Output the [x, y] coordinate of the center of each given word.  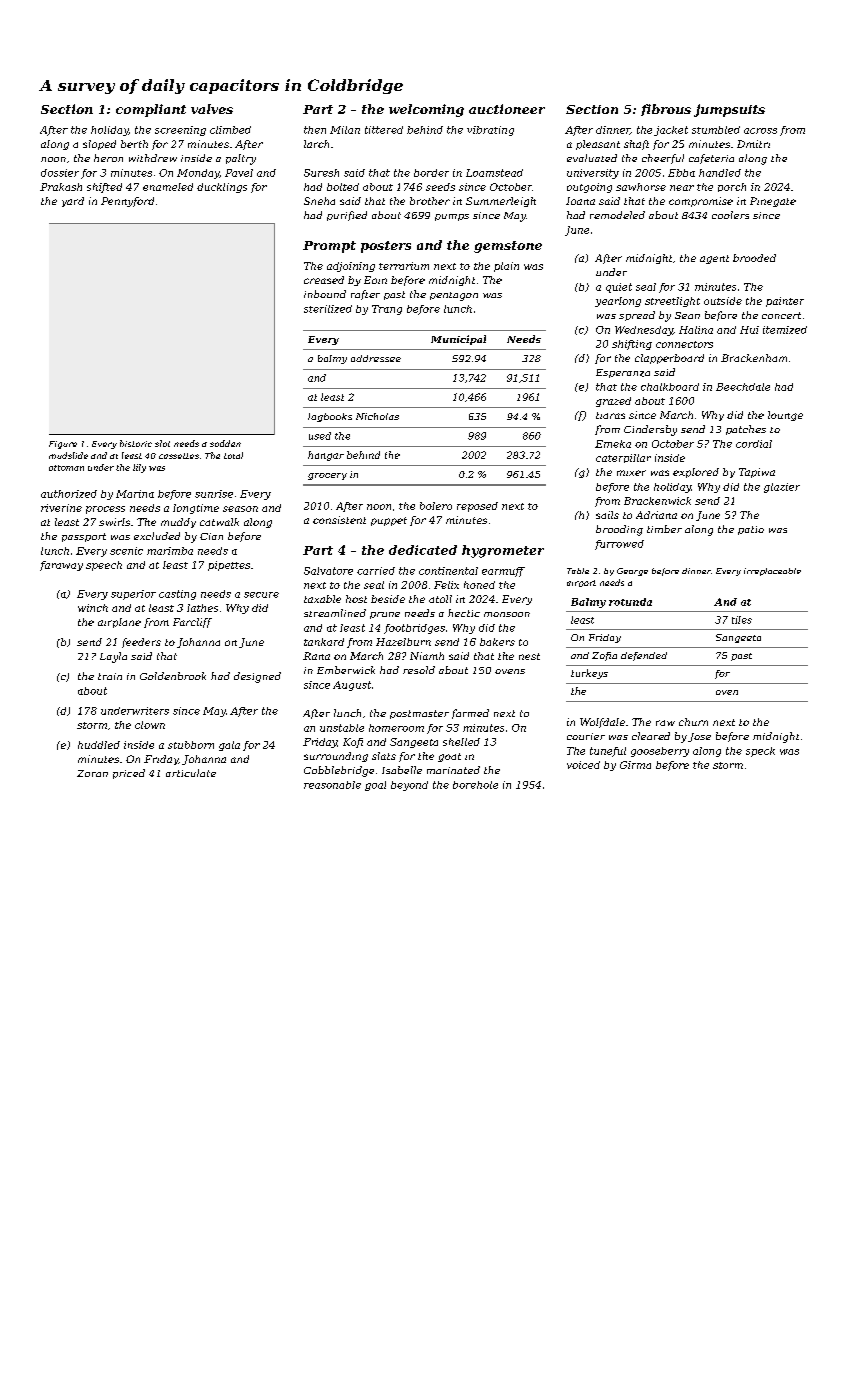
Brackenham [754, 358]
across [760, 131]
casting [177, 595]
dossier [60, 173]
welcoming [426, 110]
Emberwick [346, 670]
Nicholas [377, 416]
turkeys [589, 674]
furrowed [619, 545]
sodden [225, 443]
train [110, 676]
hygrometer [503, 551]
